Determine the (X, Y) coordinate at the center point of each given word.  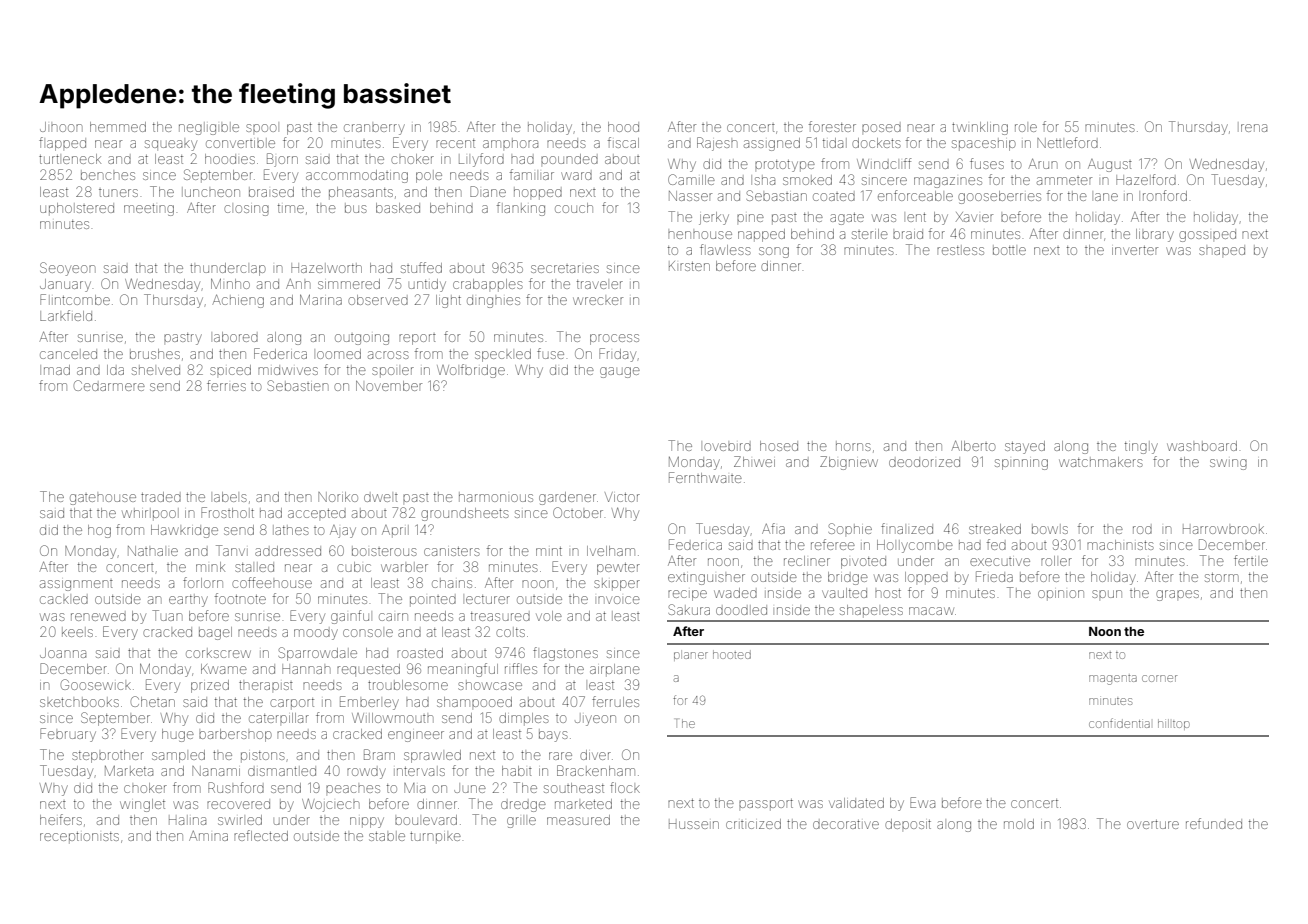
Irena (1254, 128)
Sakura (689, 609)
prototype (785, 166)
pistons (263, 756)
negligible (209, 128)
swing (1228, 464)
